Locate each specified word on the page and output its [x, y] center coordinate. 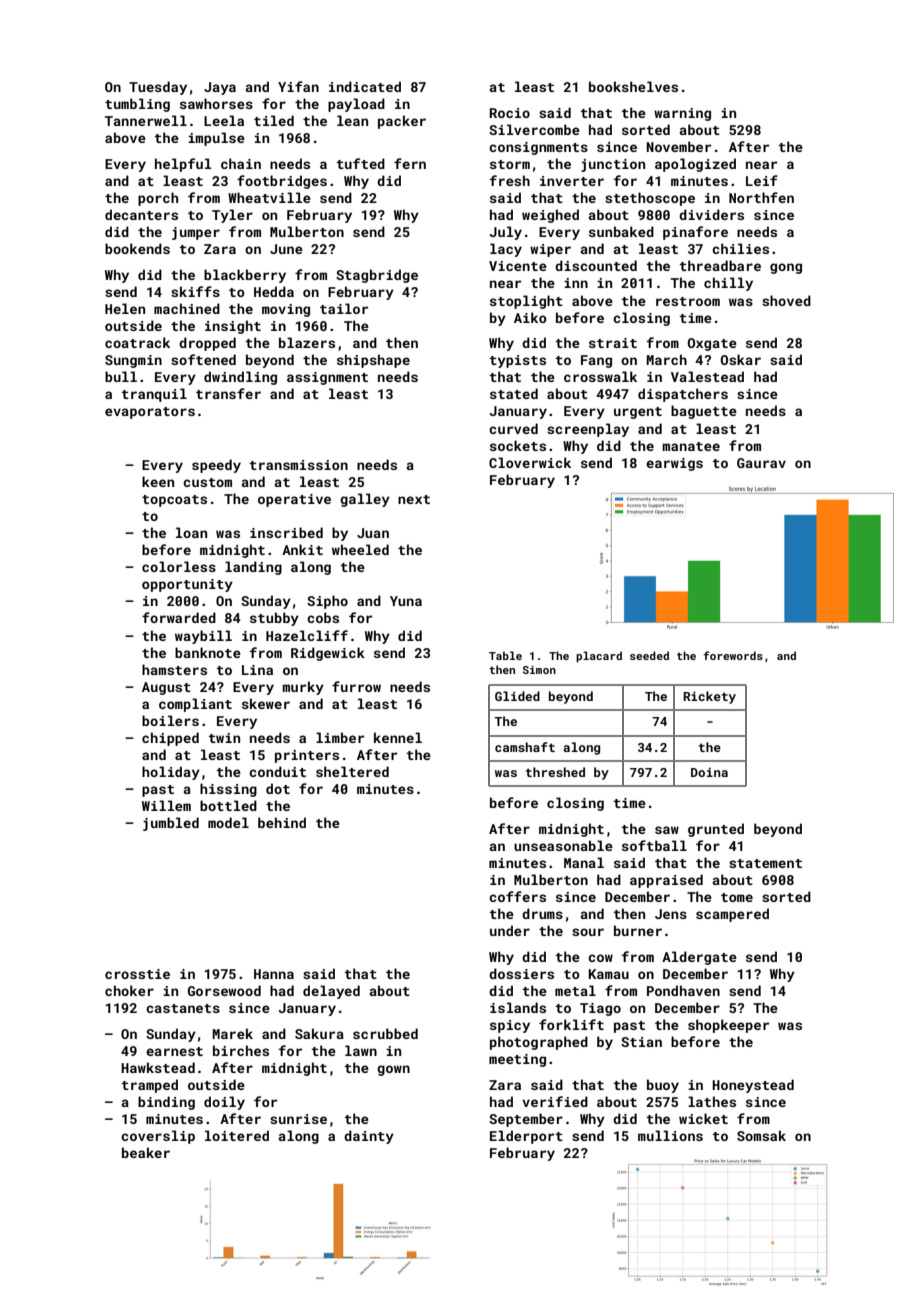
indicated [365, 86]
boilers [170, 720]
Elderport [526, 1137]
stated [514, 393]
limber [340, 737]
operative [294, 500]
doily [224, 1103]
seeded [649, 655]
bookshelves [633, 86]
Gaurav [761, 463]
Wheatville [269, 197]
